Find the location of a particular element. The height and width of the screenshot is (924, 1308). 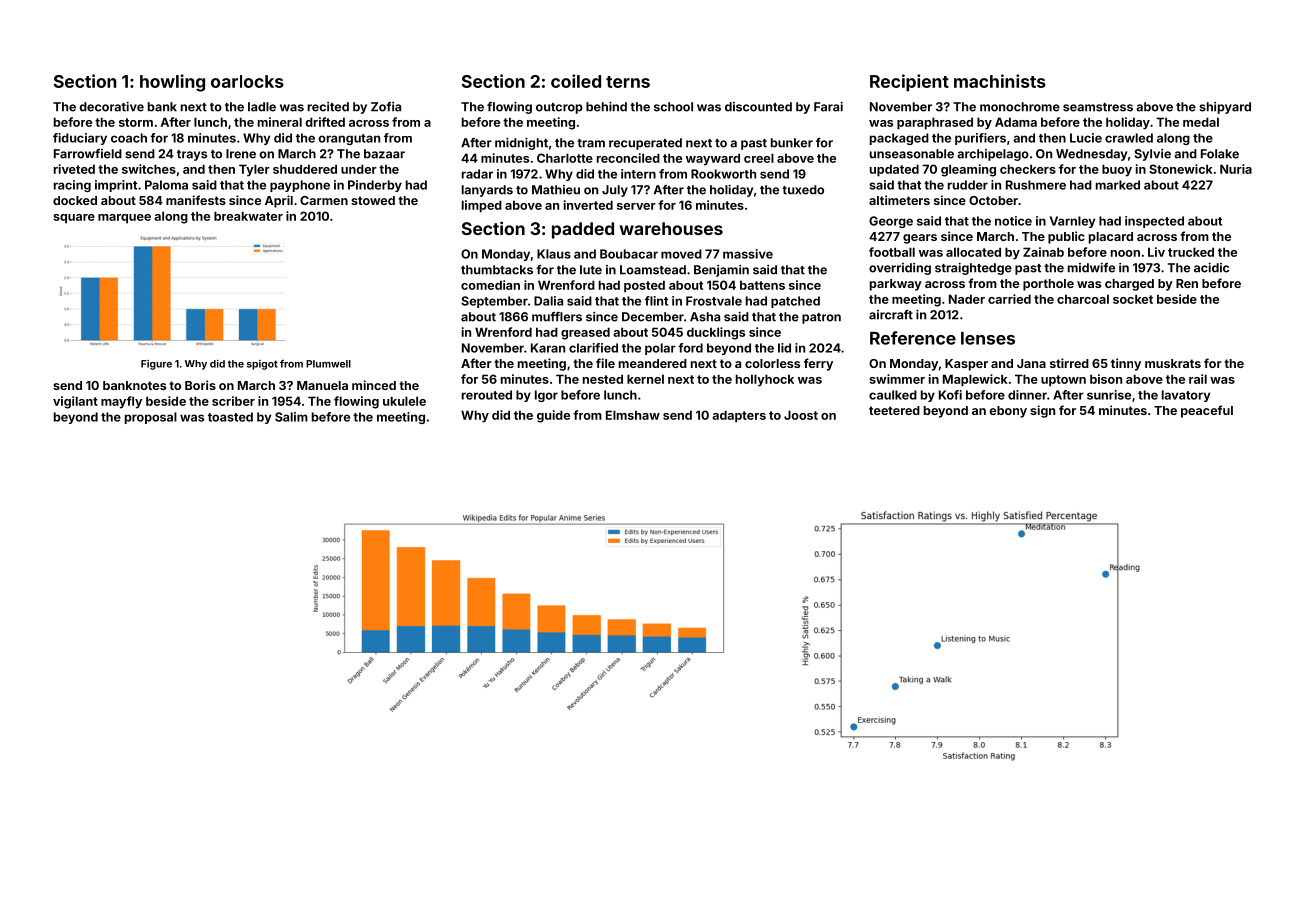

coiled is located at coordinates (576, 81).
